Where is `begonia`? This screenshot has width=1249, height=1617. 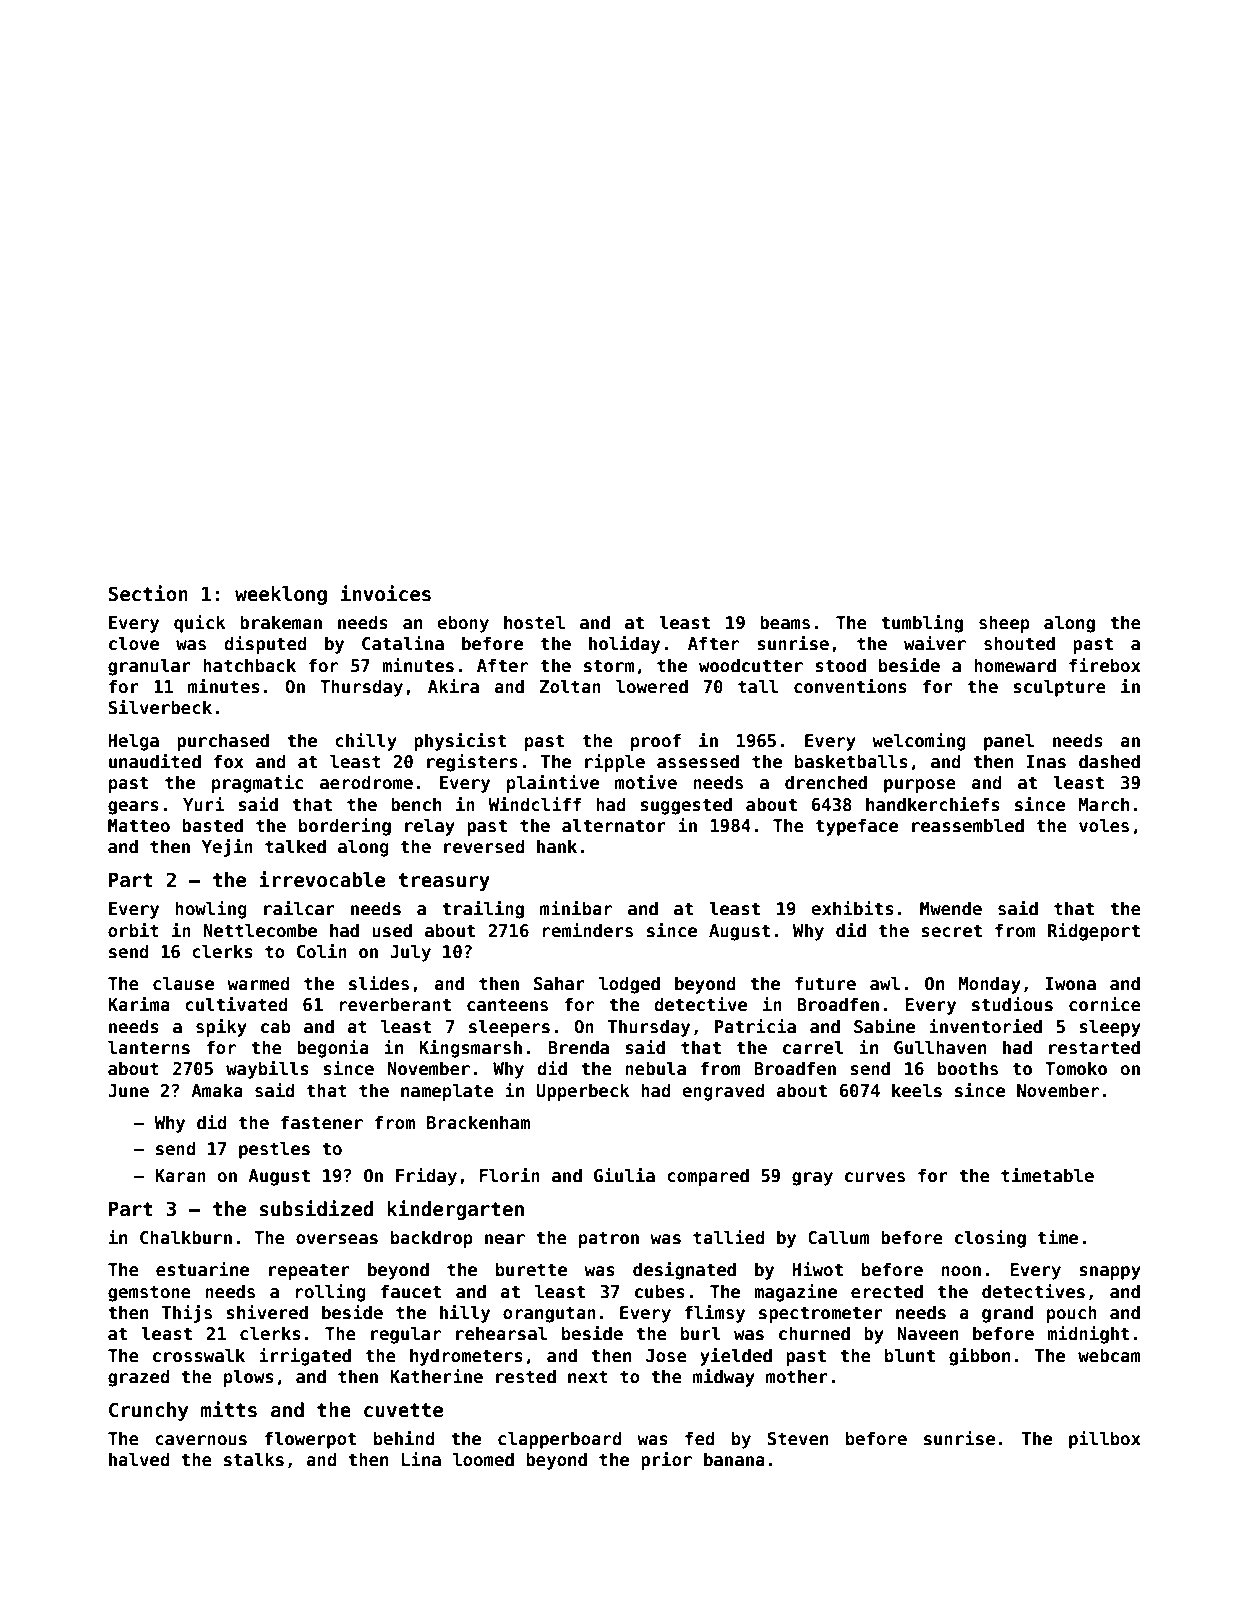
begonia is located at coordinates (333, 1049).
